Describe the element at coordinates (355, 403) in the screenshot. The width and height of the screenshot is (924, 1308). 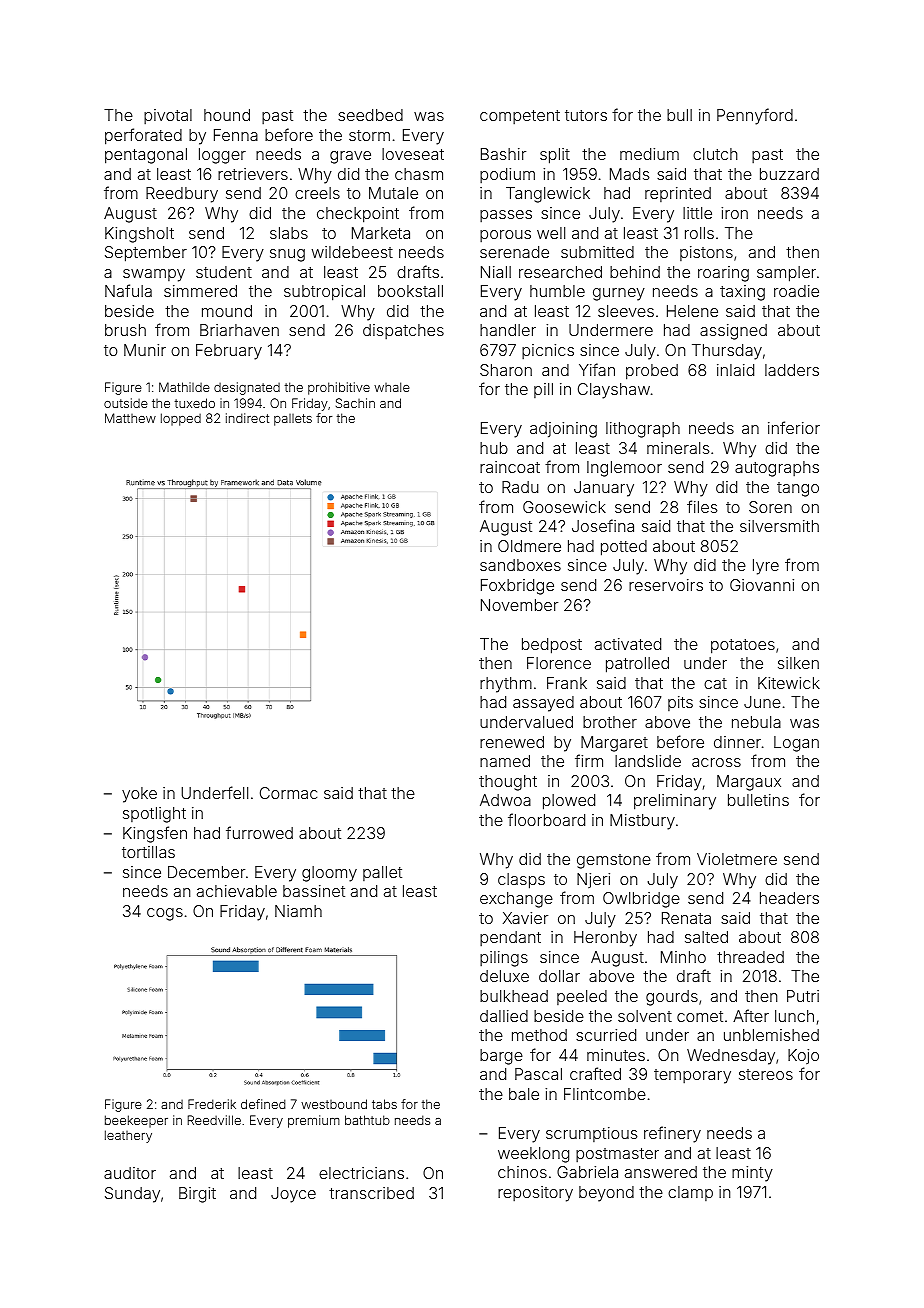
I see `Sachin` at that location.
